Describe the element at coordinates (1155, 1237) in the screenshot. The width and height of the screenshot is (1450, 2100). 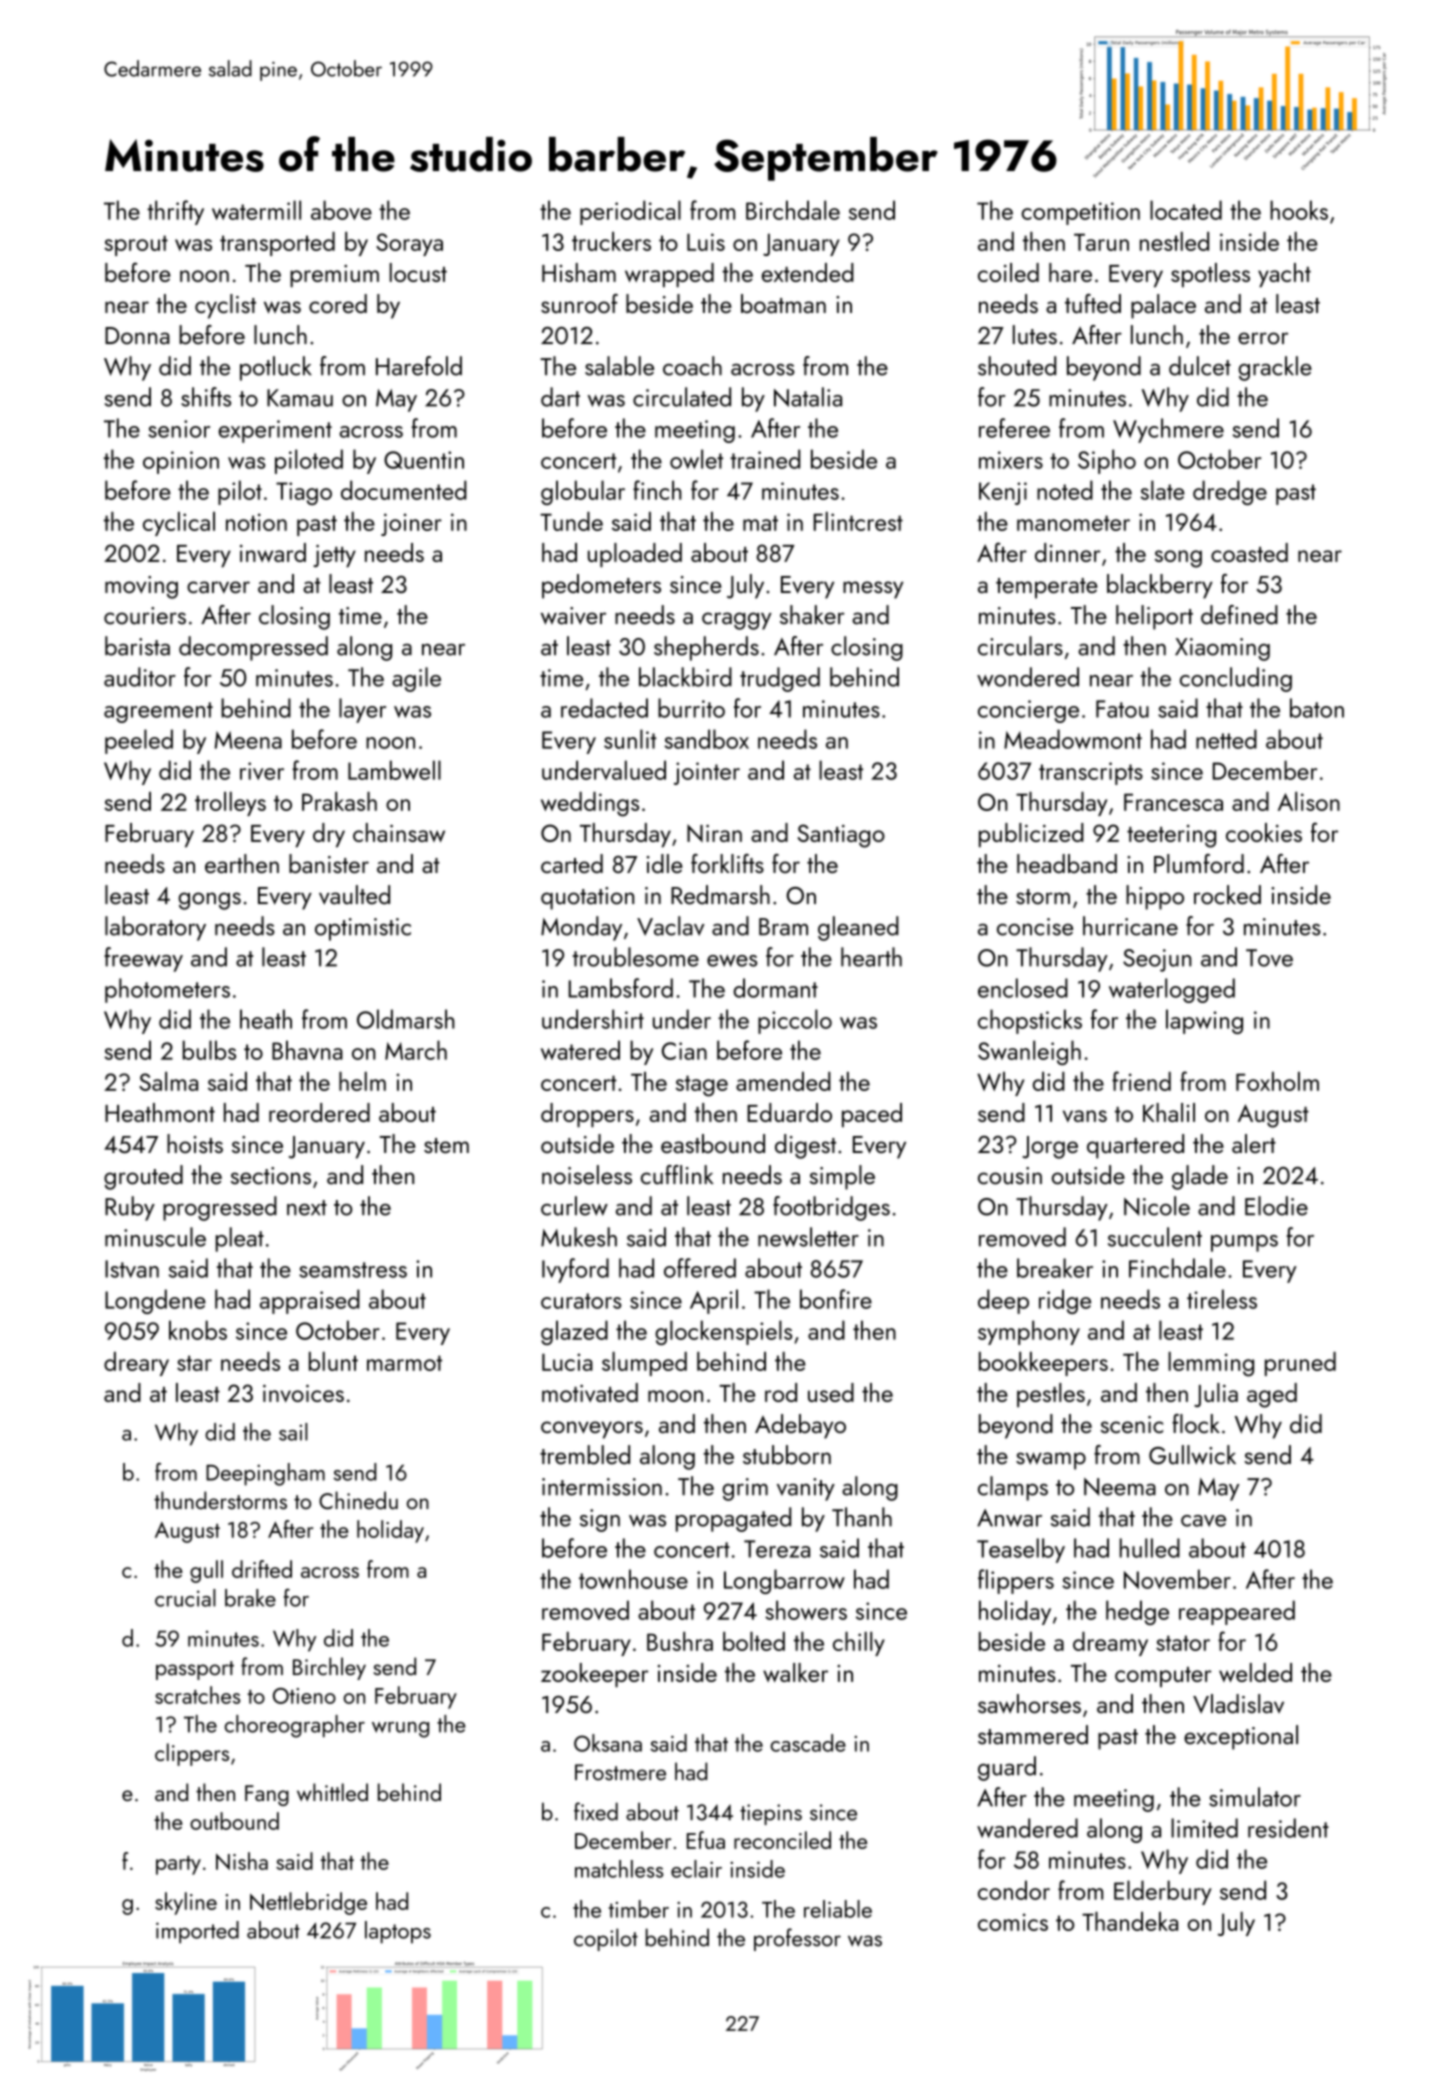
I see `succulent` at that location.
